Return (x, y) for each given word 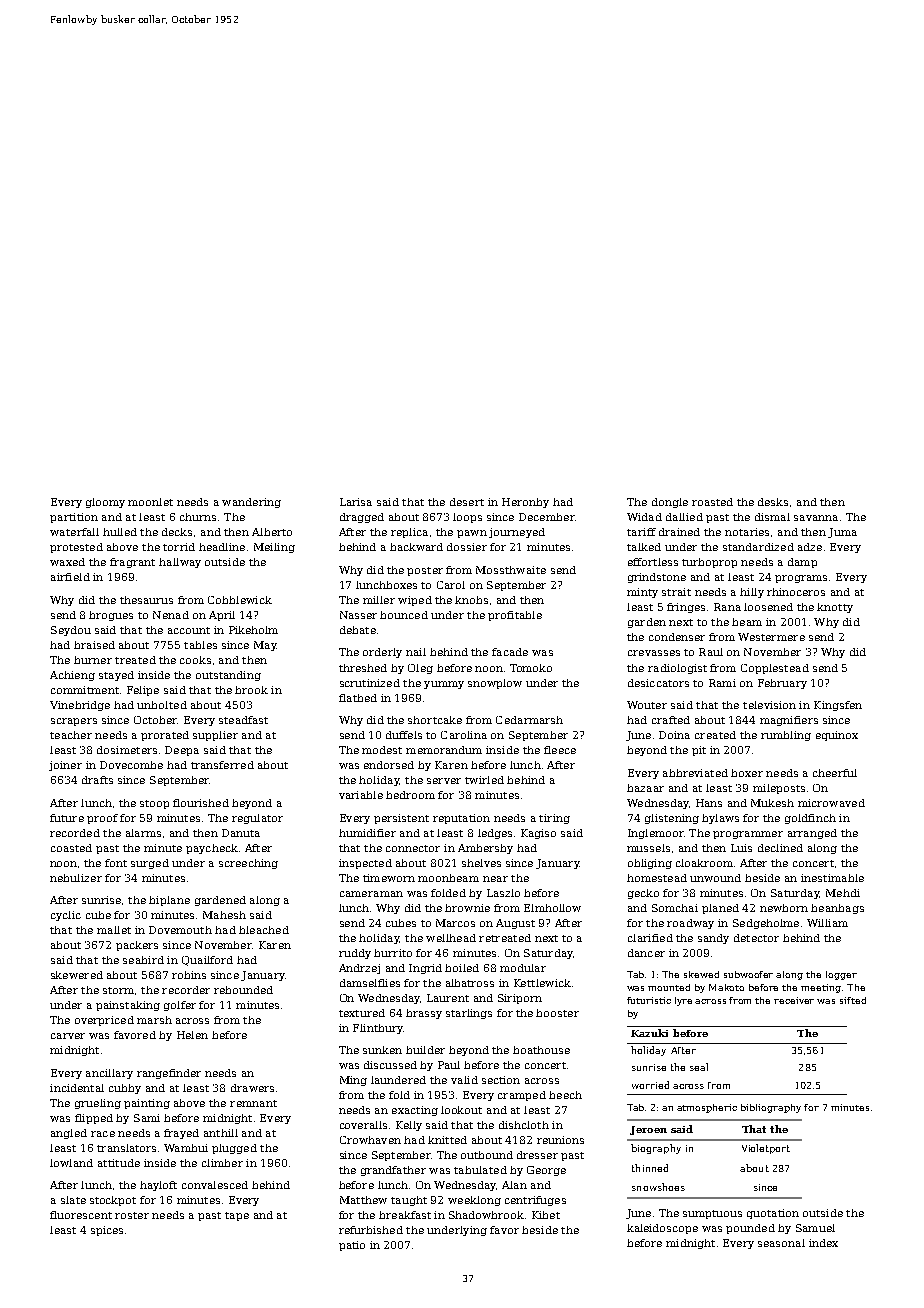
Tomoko (531, 668)
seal (699, 1067)
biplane (169, 901)
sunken (382, 1050)
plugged (234, 1149)
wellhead (451, 938)
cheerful (835, 773)
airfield (70, 577)
